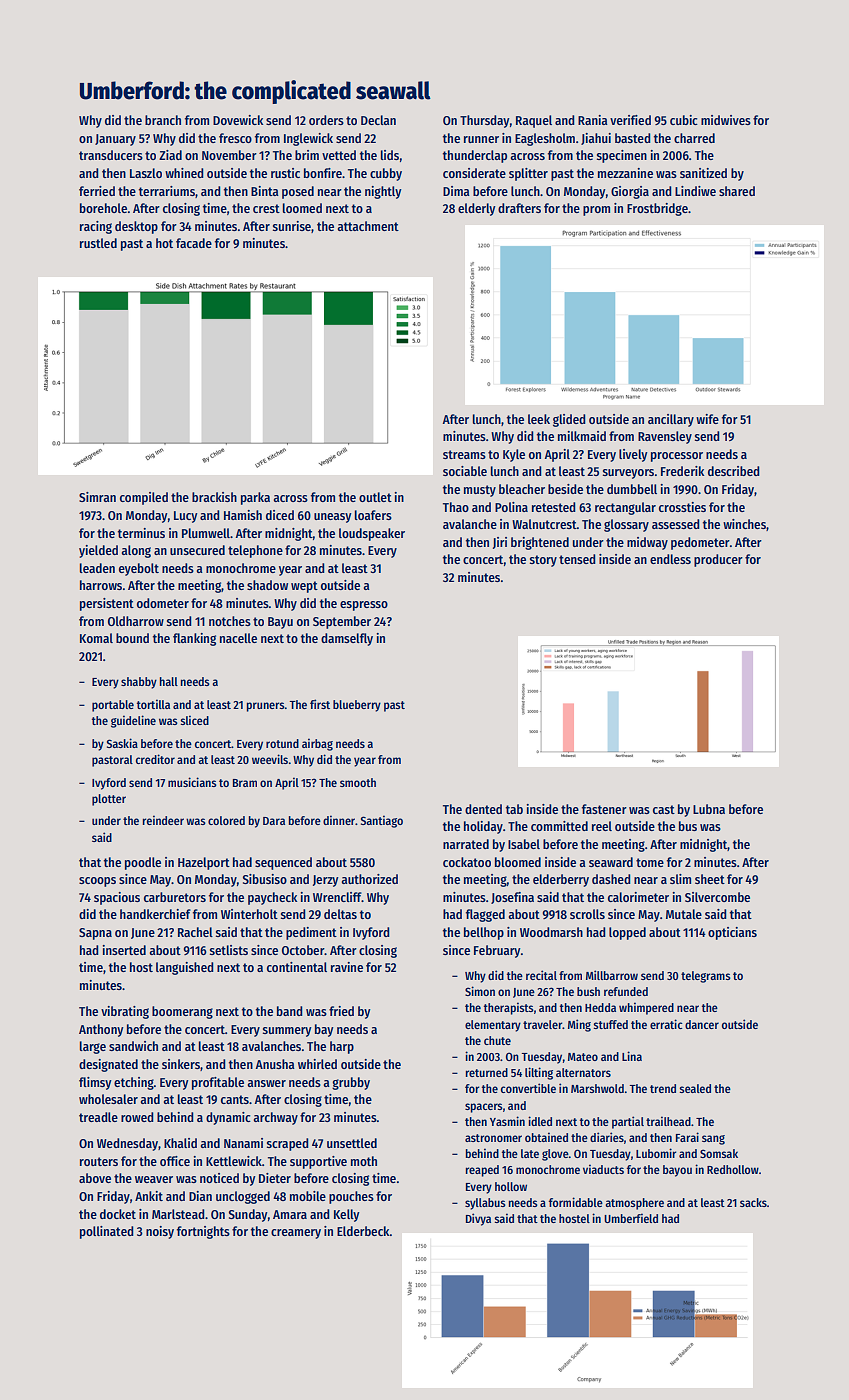 The height and width of the screenshot is (1400, 849). I want to click on assessed, so click(676, 524).
